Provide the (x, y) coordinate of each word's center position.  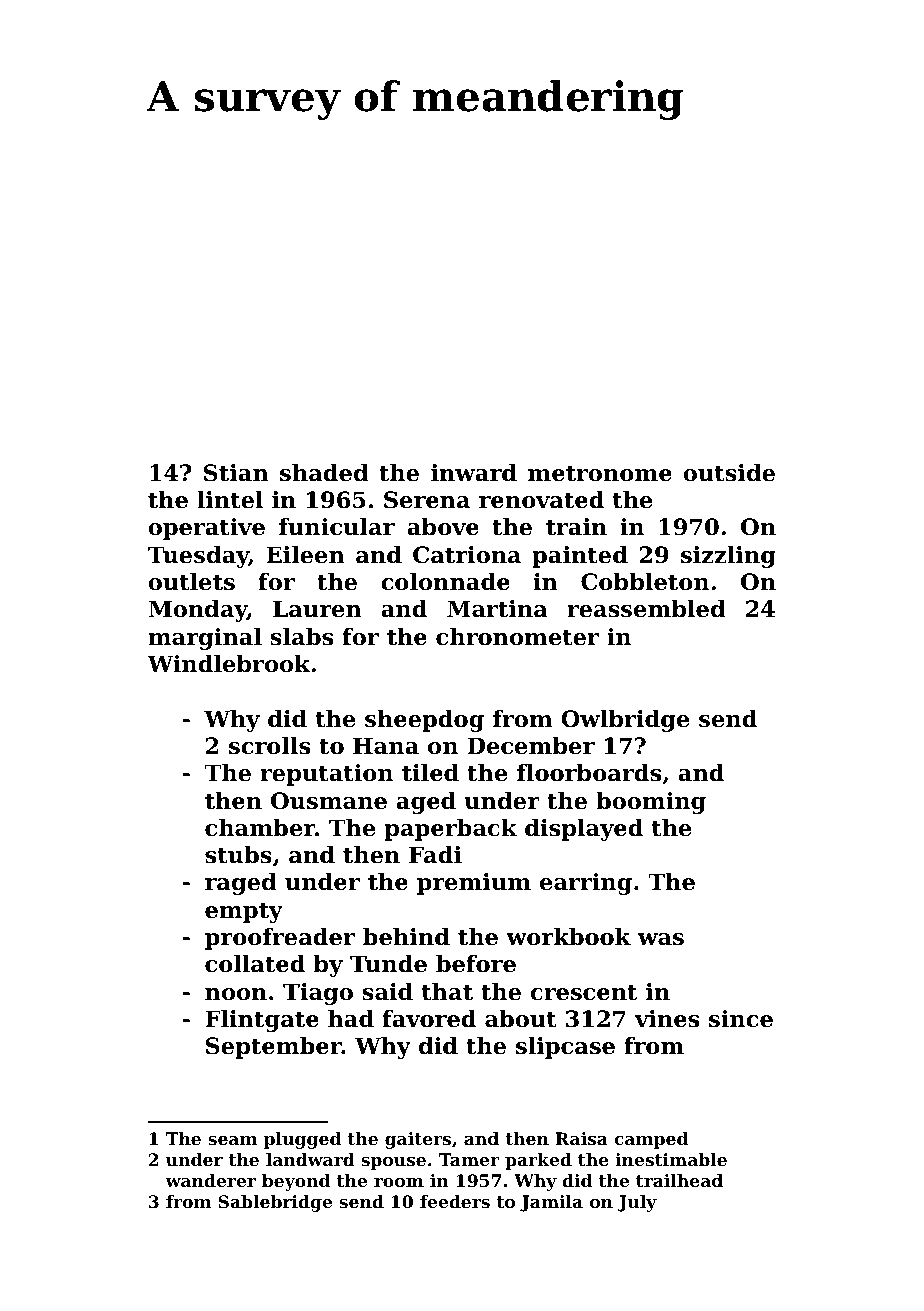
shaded (324, 473)
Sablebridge (275, 1203)
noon (236, 994)
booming (651, 803)
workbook (568, 937)
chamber (260, 828)
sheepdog (424, 721)
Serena (427, 500)
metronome (600, 473)
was (661, 939)
